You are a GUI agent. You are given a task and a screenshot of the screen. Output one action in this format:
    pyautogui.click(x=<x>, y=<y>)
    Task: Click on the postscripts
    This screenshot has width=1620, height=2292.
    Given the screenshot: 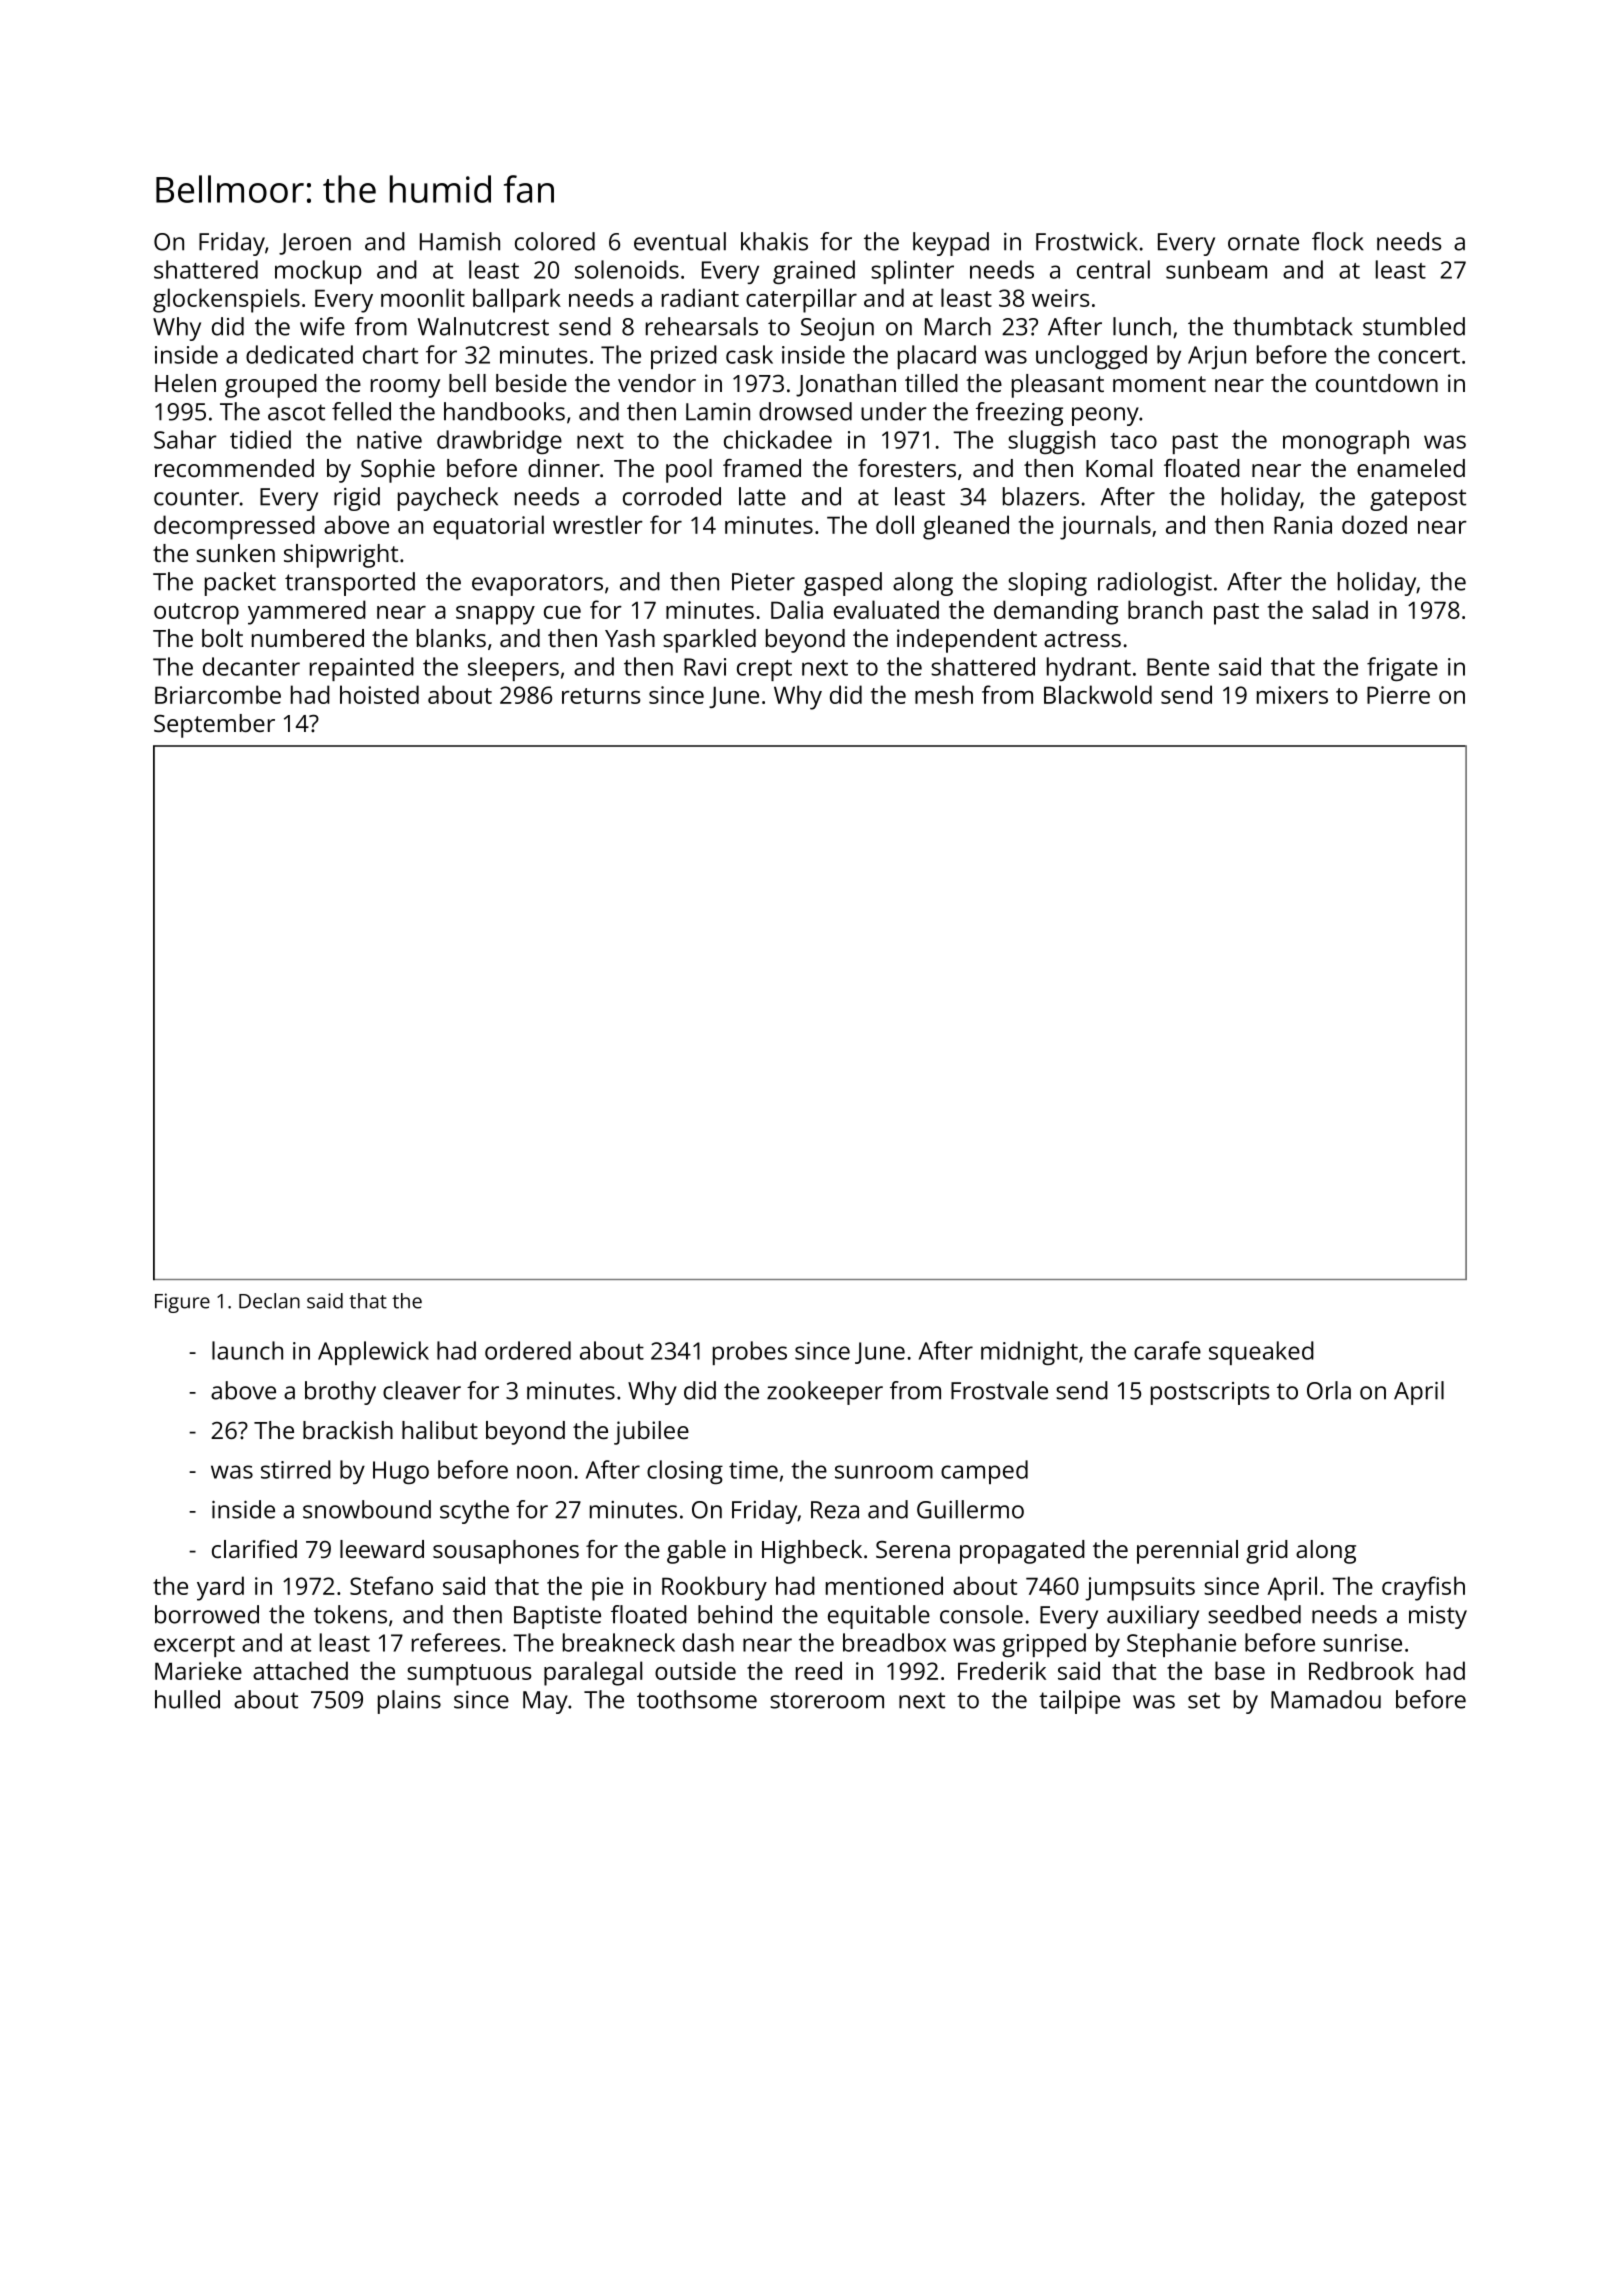 What is the action you would take?
    pyautogui.click(x=1210, y=1393)
